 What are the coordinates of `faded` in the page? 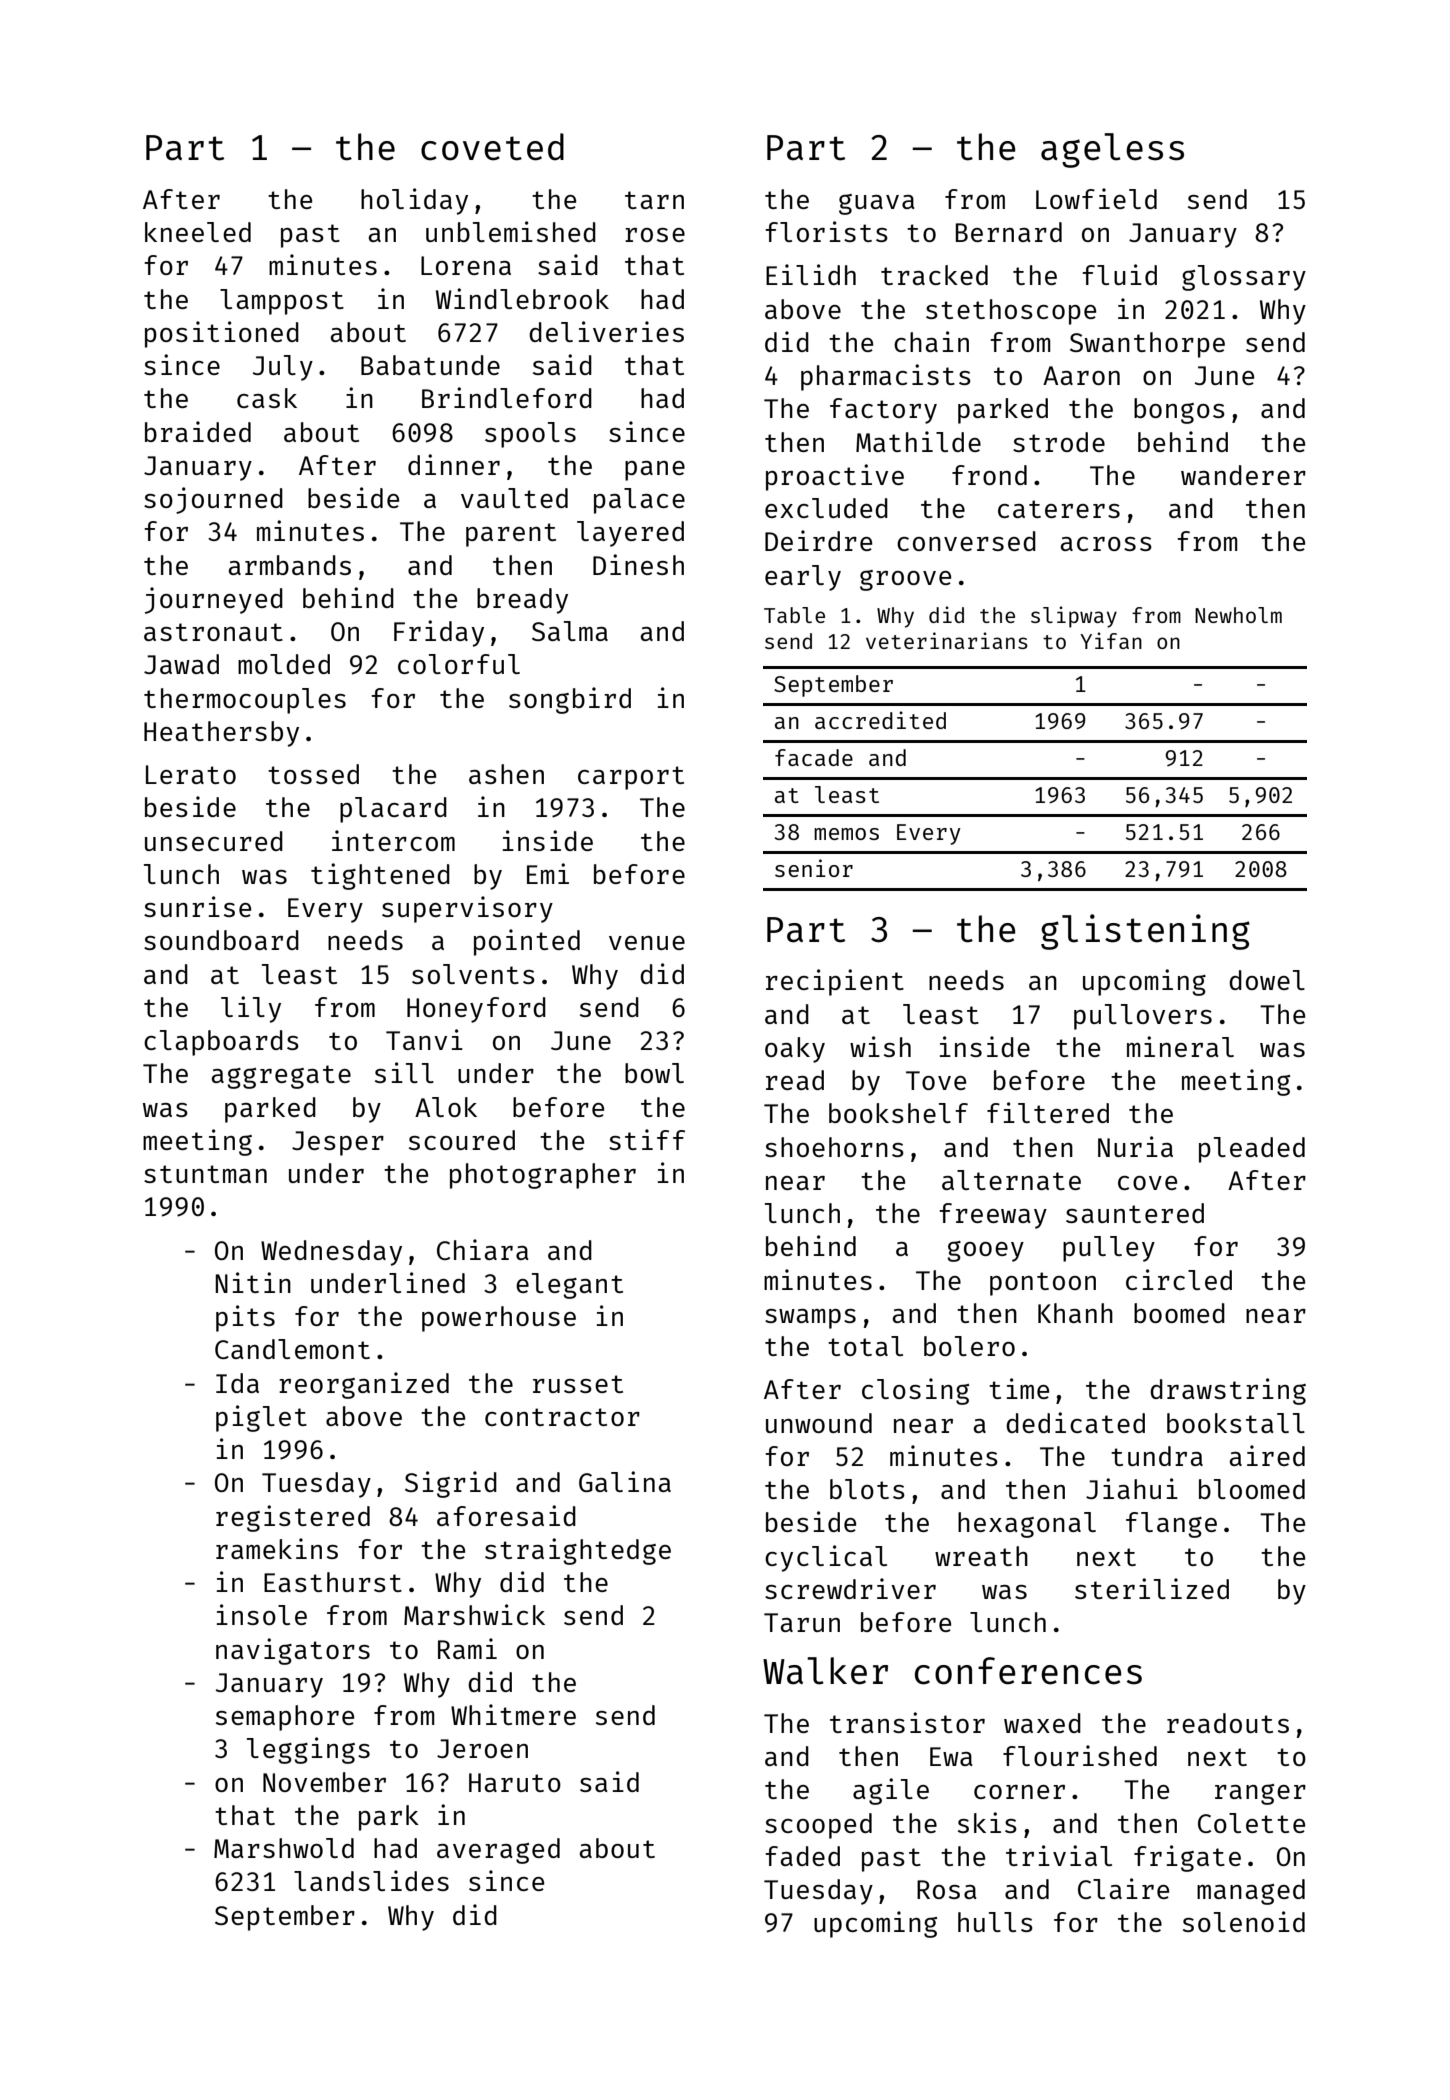 It's located at (802, 1856).
